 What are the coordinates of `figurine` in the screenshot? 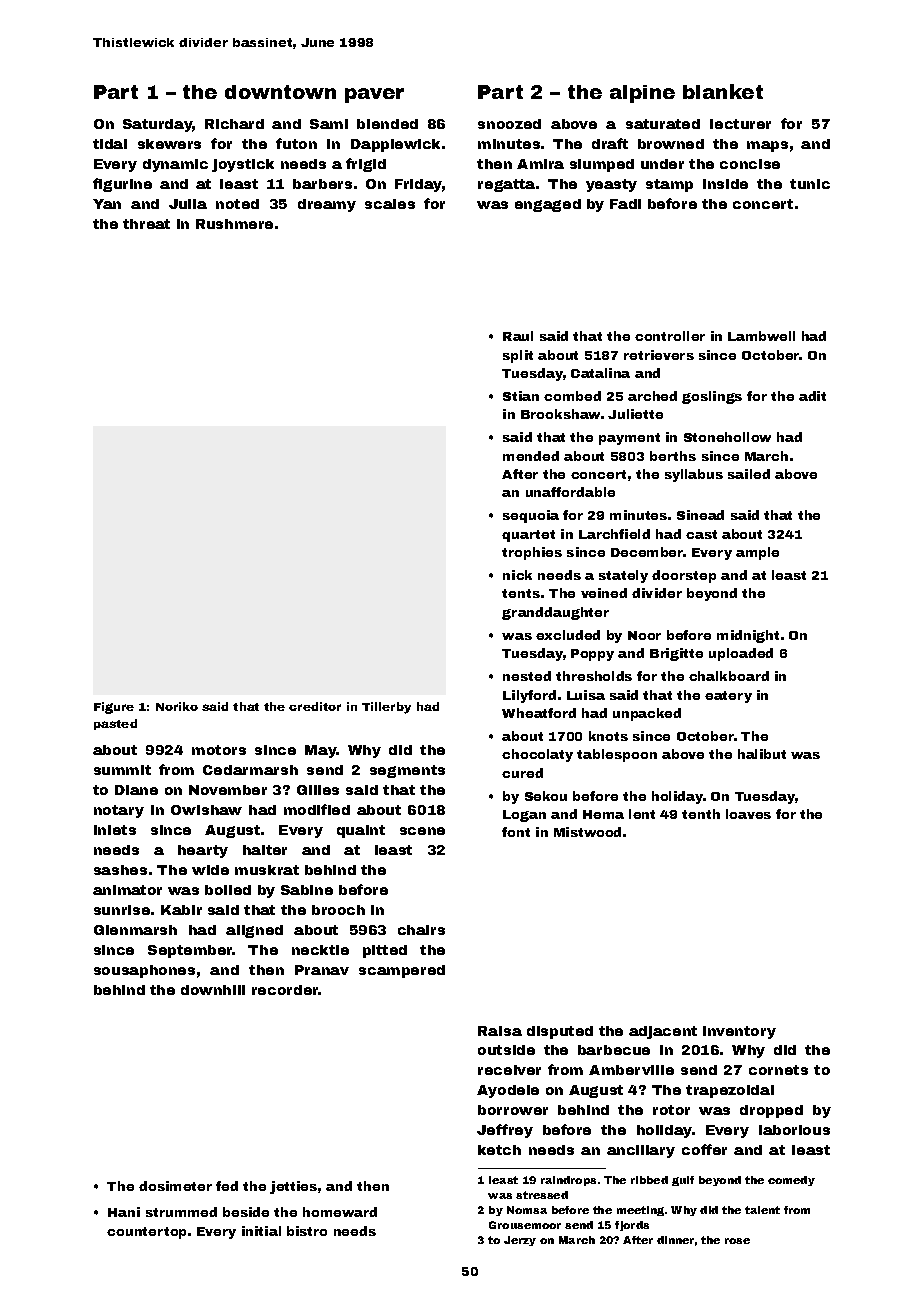 It's located at (122, 185).
